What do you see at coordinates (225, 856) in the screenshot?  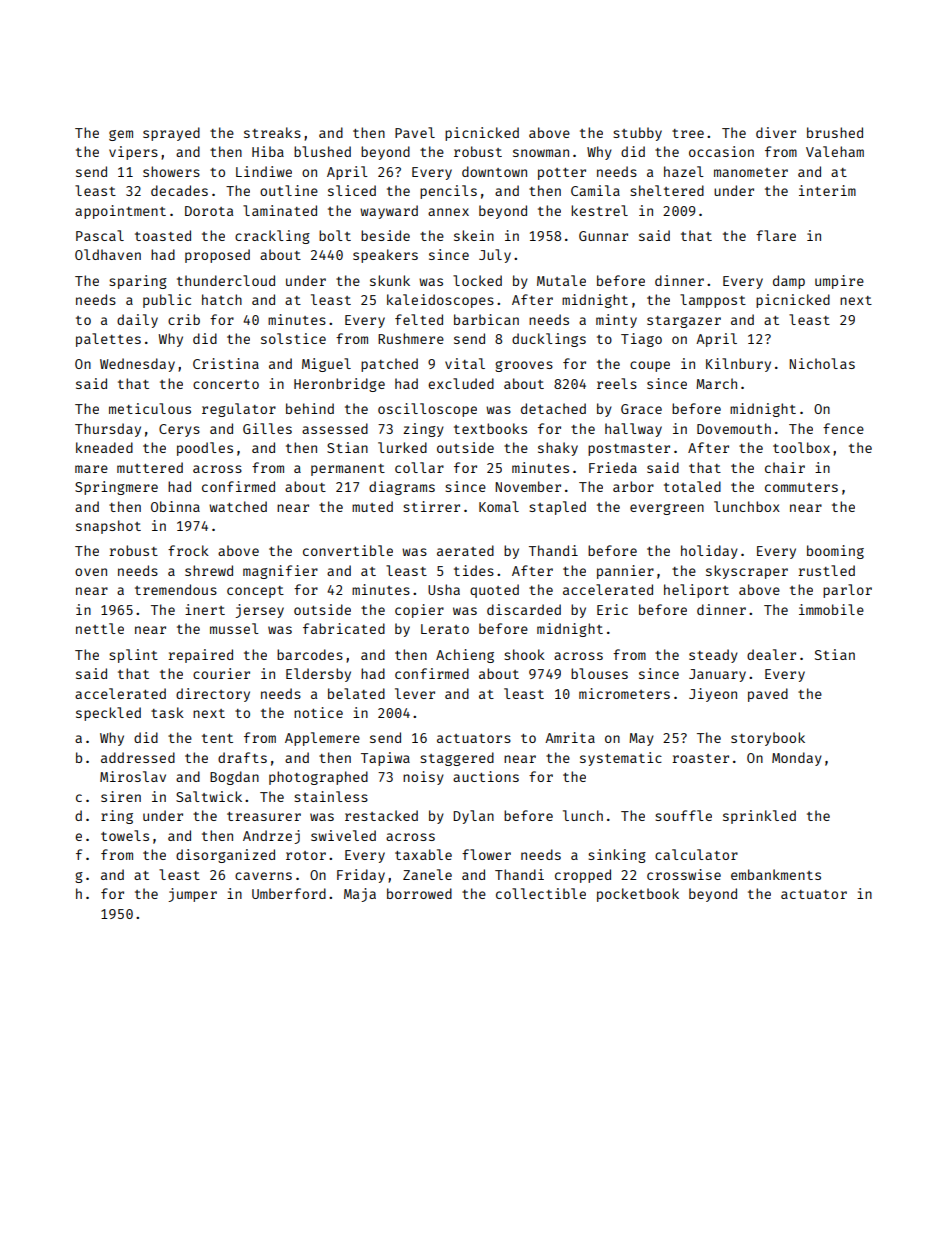 I see `disorganized` at bounding box center [225, 856].
